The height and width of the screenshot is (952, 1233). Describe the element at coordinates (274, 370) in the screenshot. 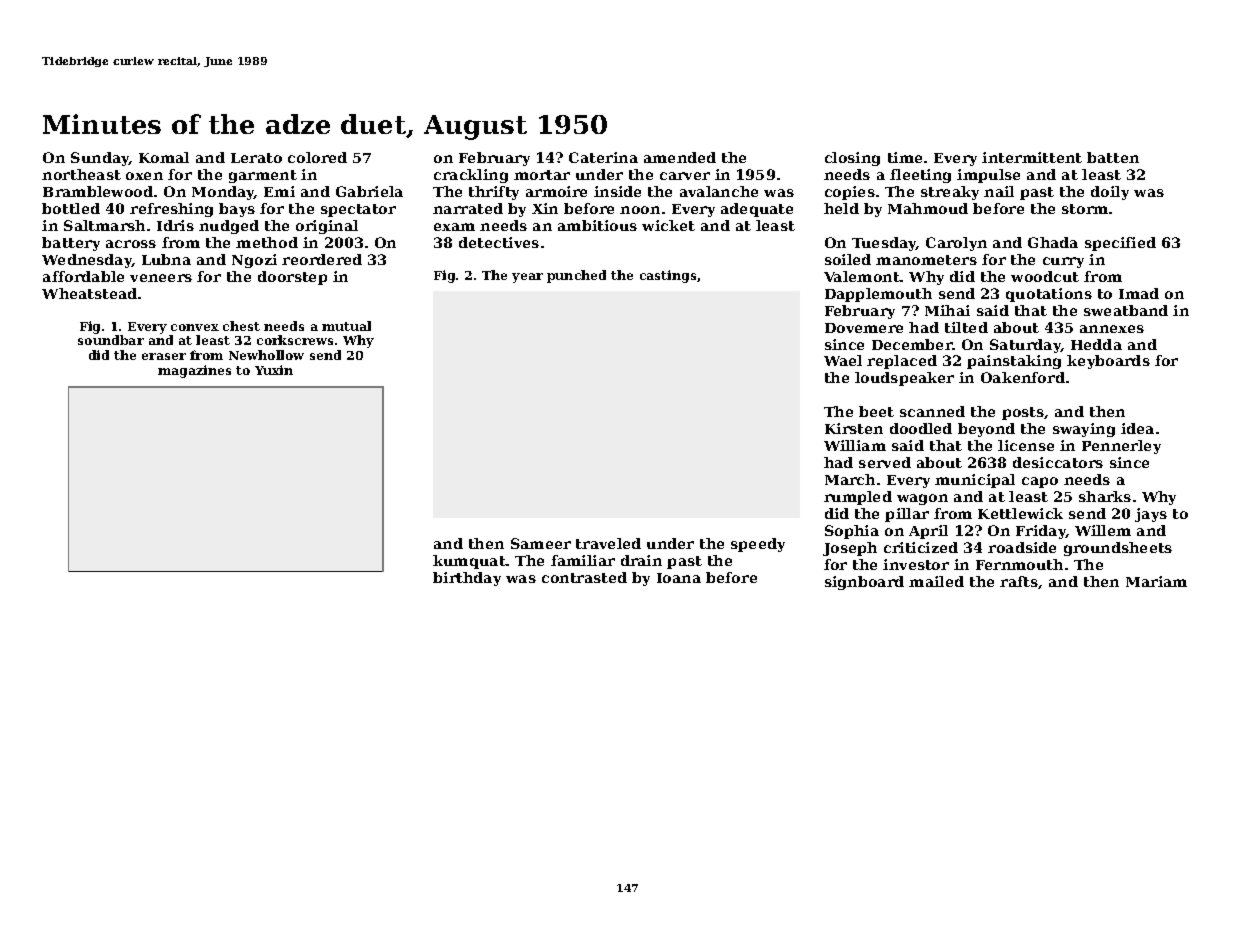

I see `Yuxin` at that location.
